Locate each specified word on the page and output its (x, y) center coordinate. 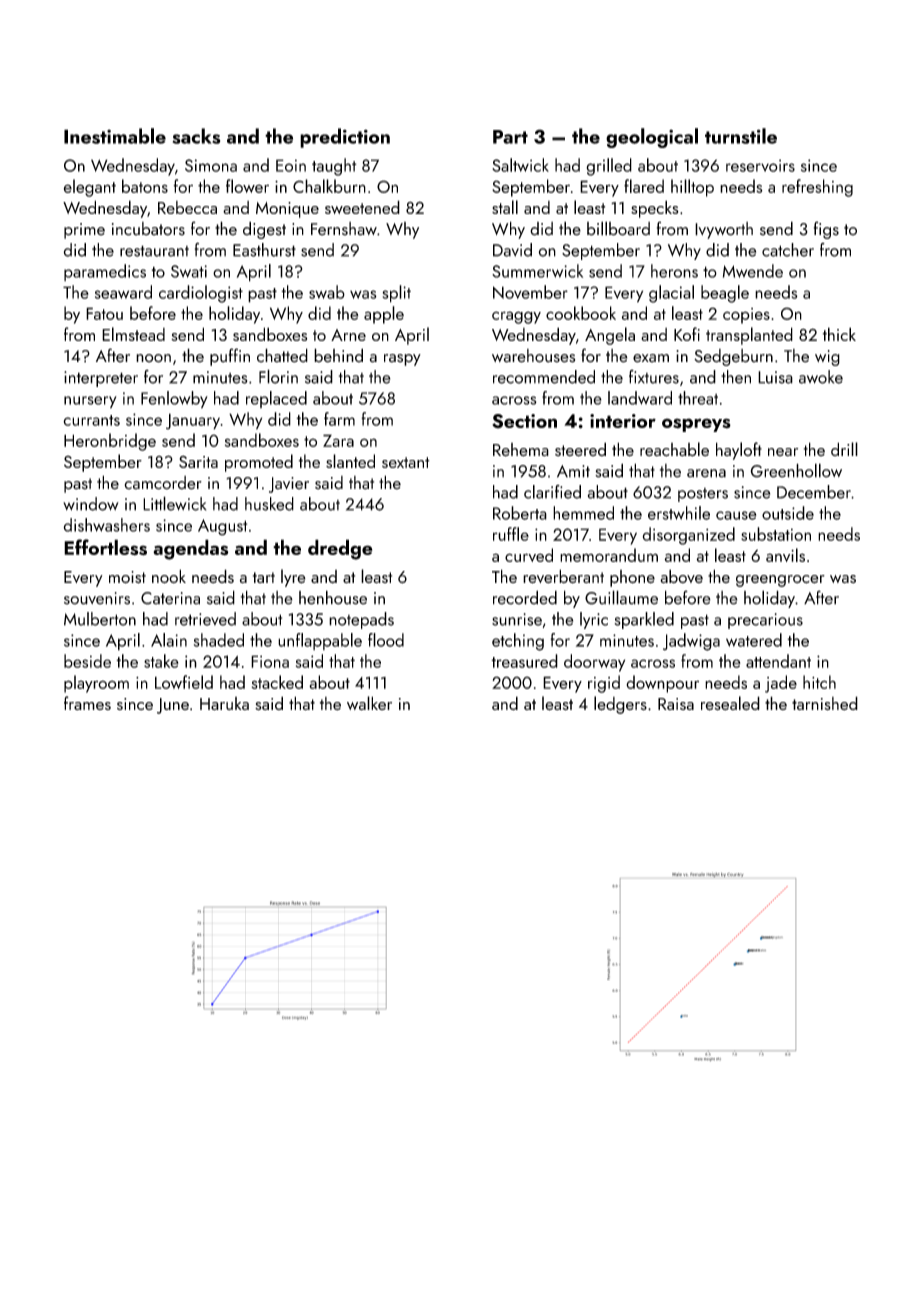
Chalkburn (329, 186)
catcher (788, 250)
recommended (544, 377)
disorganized (688, 536)
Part (510, 137)
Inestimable (115, 136)
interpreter (101, 379)
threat (698, 398)
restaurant (154, 251)
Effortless (105, 547)
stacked (277, 682)
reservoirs (760, 165)
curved (529, 555)
